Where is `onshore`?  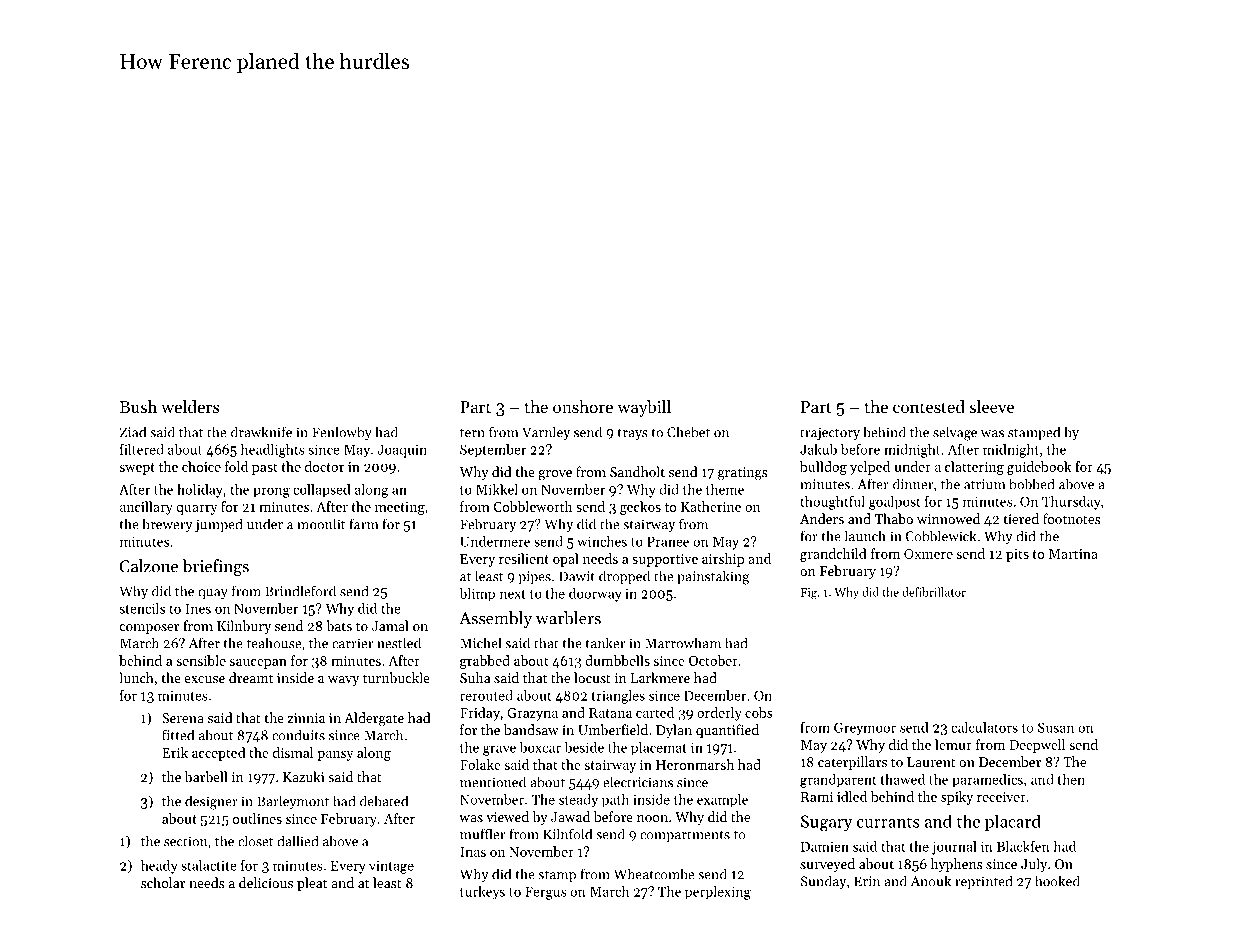 onshore is located at coordinates (583, 406).
